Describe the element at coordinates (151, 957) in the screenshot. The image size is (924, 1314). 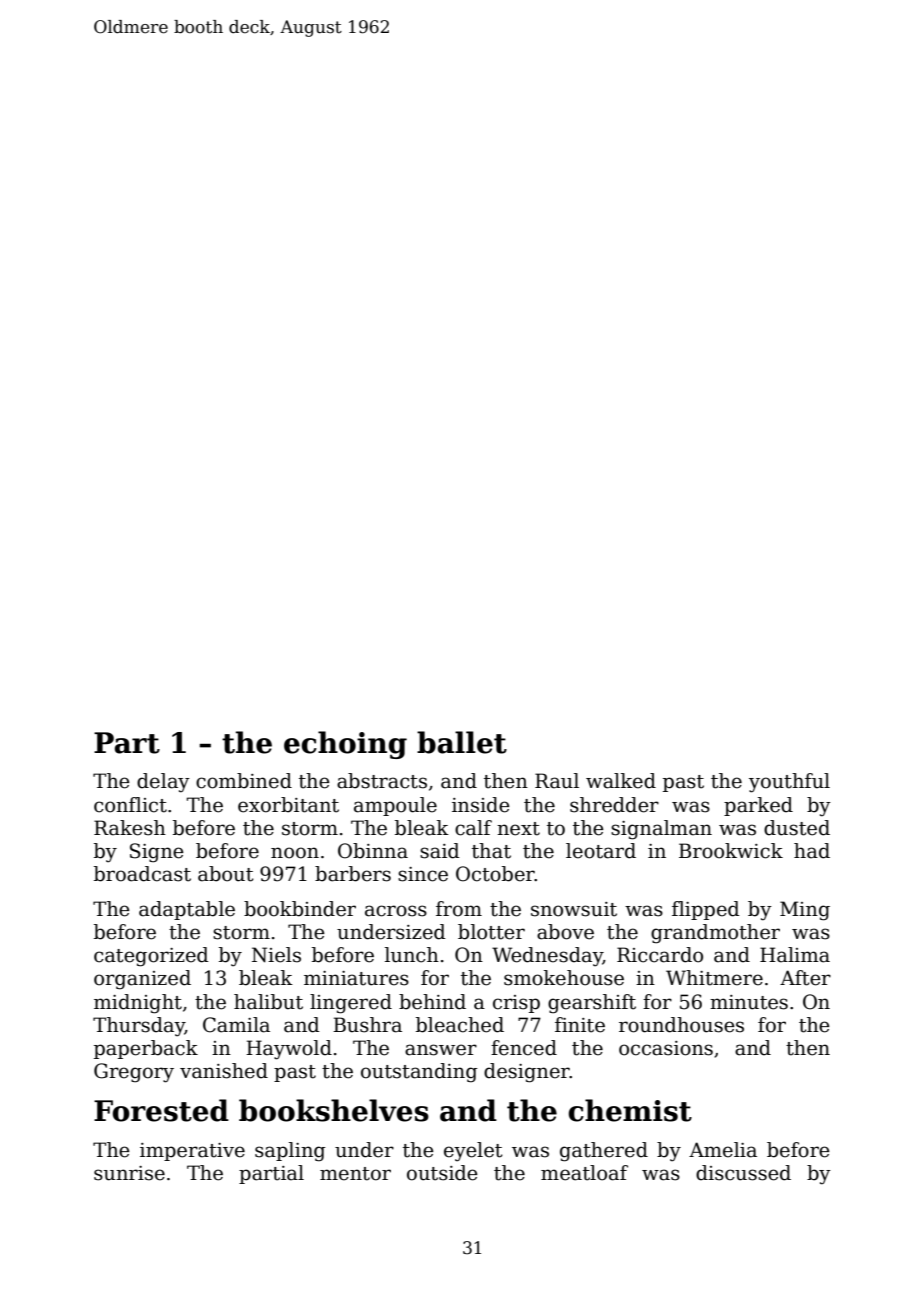
I see `categorized` at that location.
